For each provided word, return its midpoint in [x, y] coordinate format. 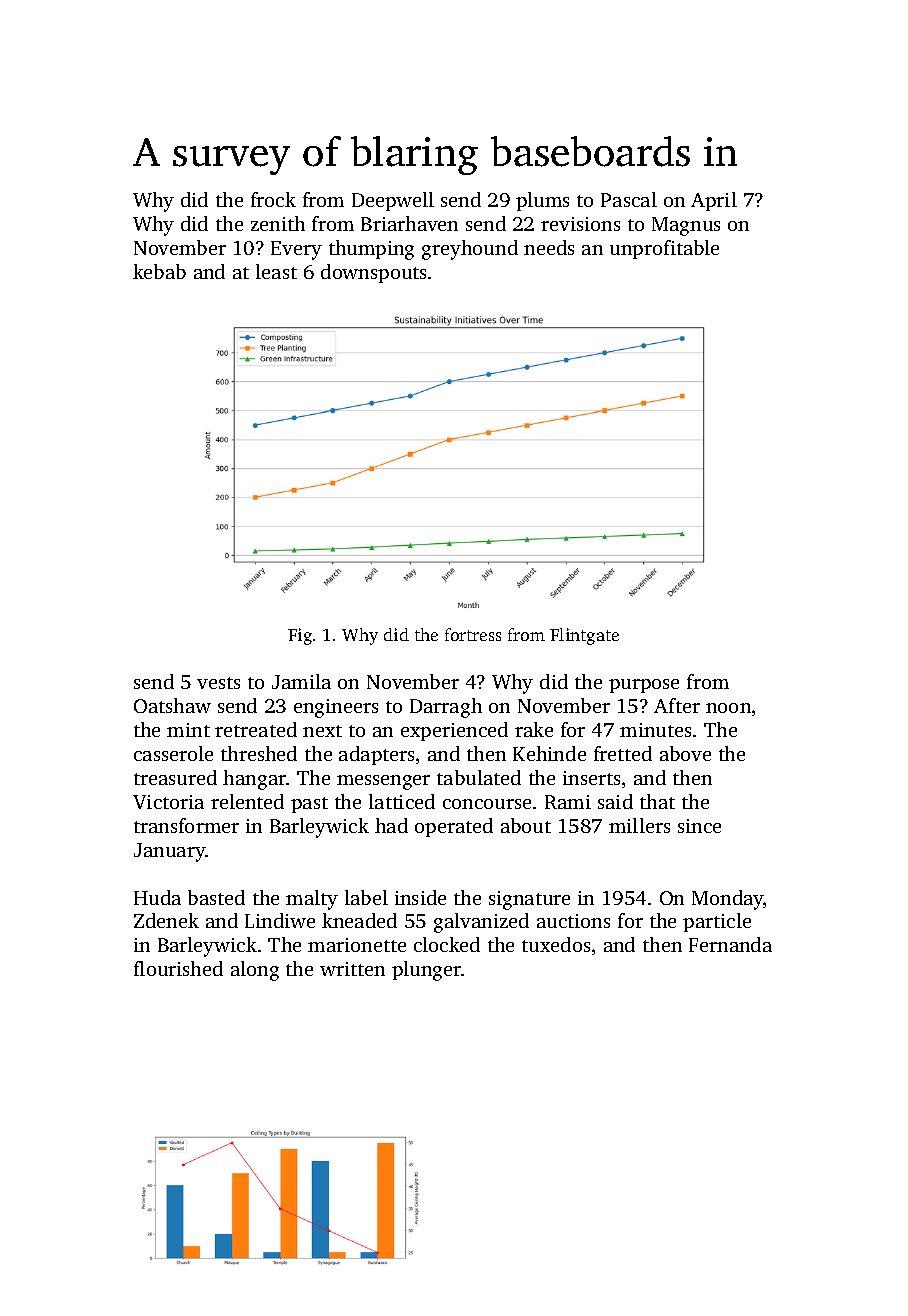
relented [247, 801]
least [276, 271]
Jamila [301, 681]
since [699, 826]
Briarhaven [409, 223]
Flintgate [584, 636]
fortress [473, 634]
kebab [159, 271]
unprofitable [664, 249]
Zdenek [166, 920]
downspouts [373, 273]
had [391, 825]
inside [420, 897]
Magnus [686, 226]
